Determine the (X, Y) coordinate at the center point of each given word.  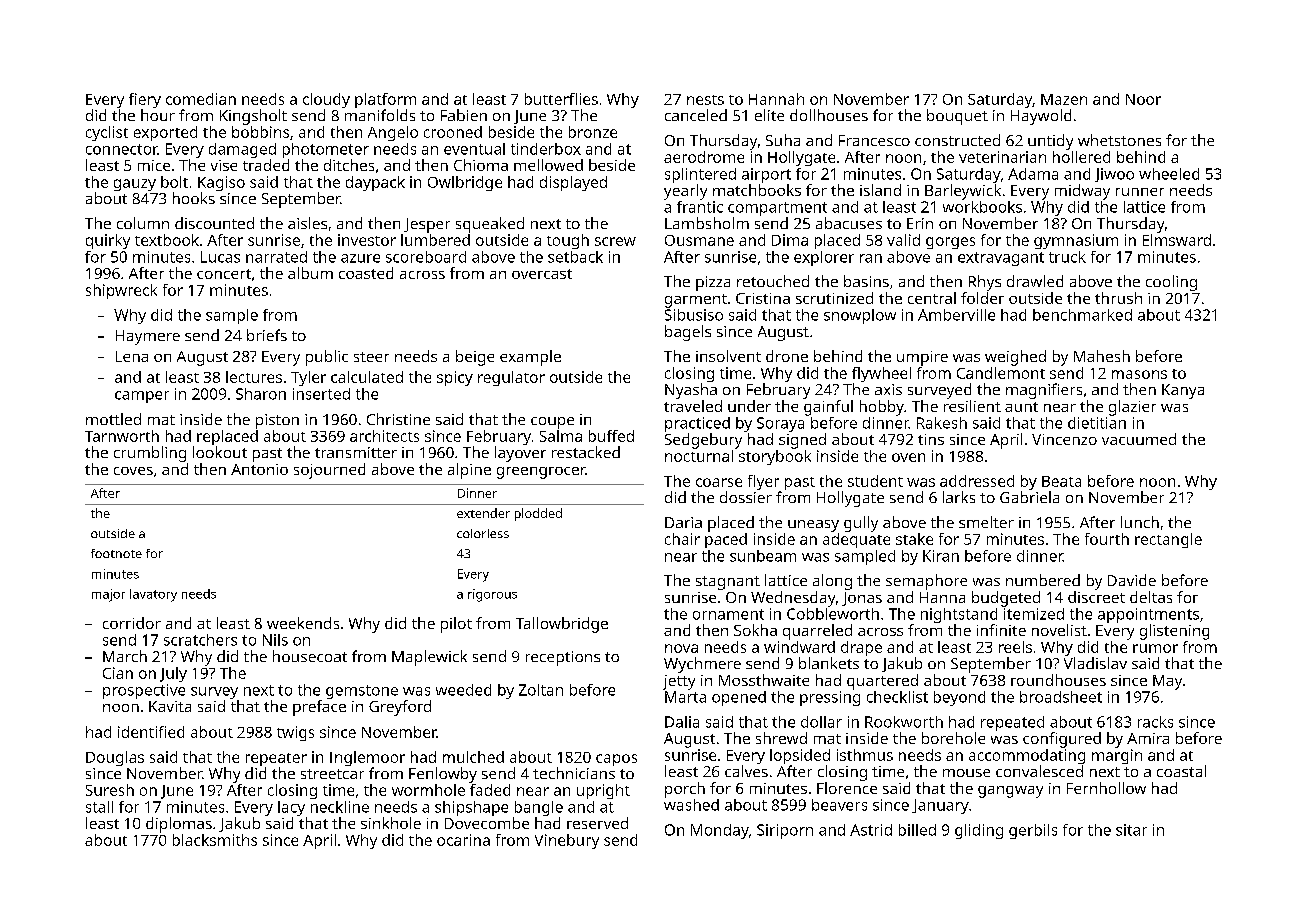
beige (475, 358)
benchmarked (1082, 315)
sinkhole (391, 823)
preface (319, 708)
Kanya (1183, 391)
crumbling (150, 454)
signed (802, 441)
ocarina (463, 840)
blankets (829, 663)
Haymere (148, 337)
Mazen (1064, 99)
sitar (1131, 830)
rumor (1155, 648)
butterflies (561, 99)
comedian (201, 99)
